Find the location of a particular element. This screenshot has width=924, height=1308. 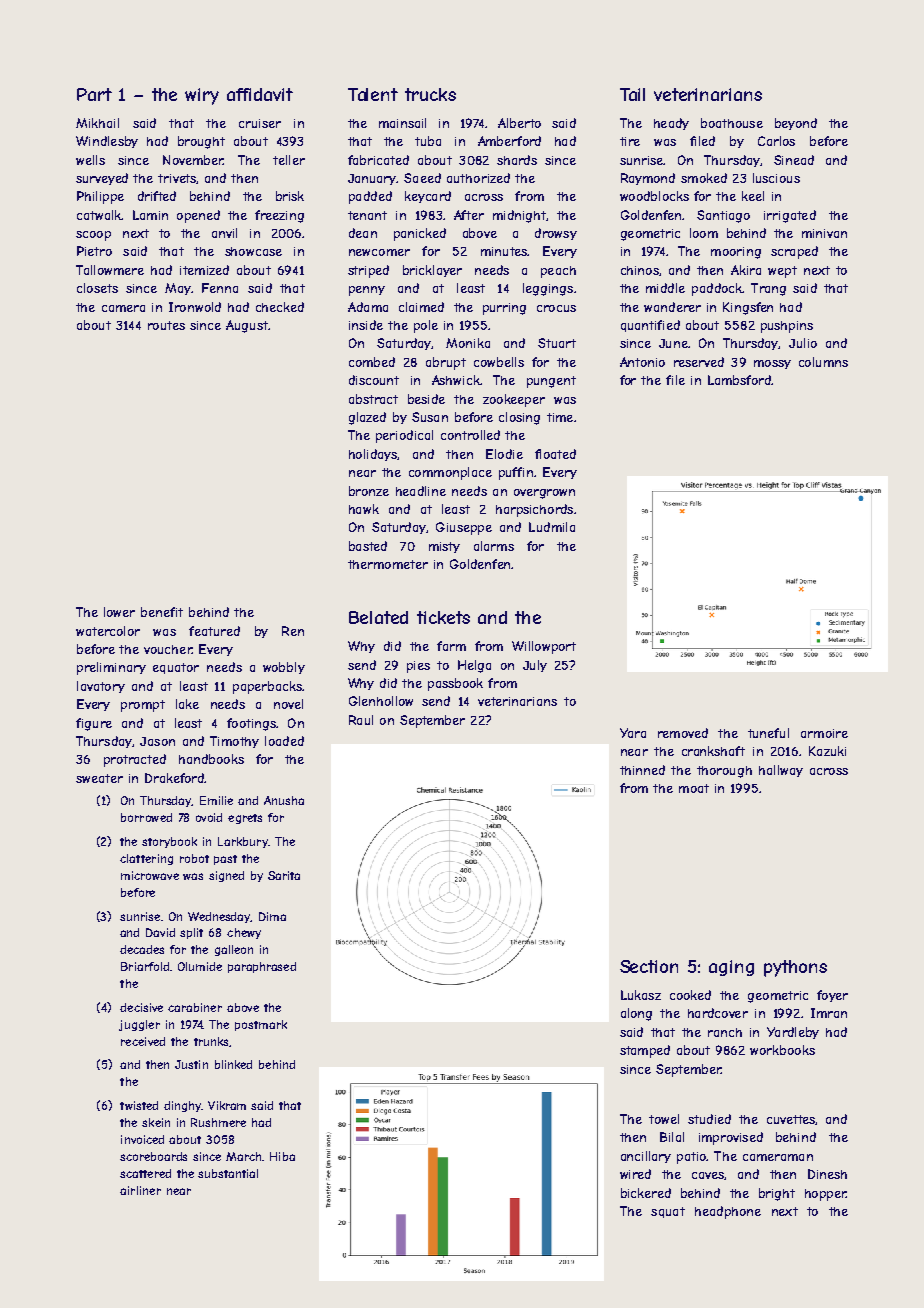

Yara is located at coordinates (633, 733).
